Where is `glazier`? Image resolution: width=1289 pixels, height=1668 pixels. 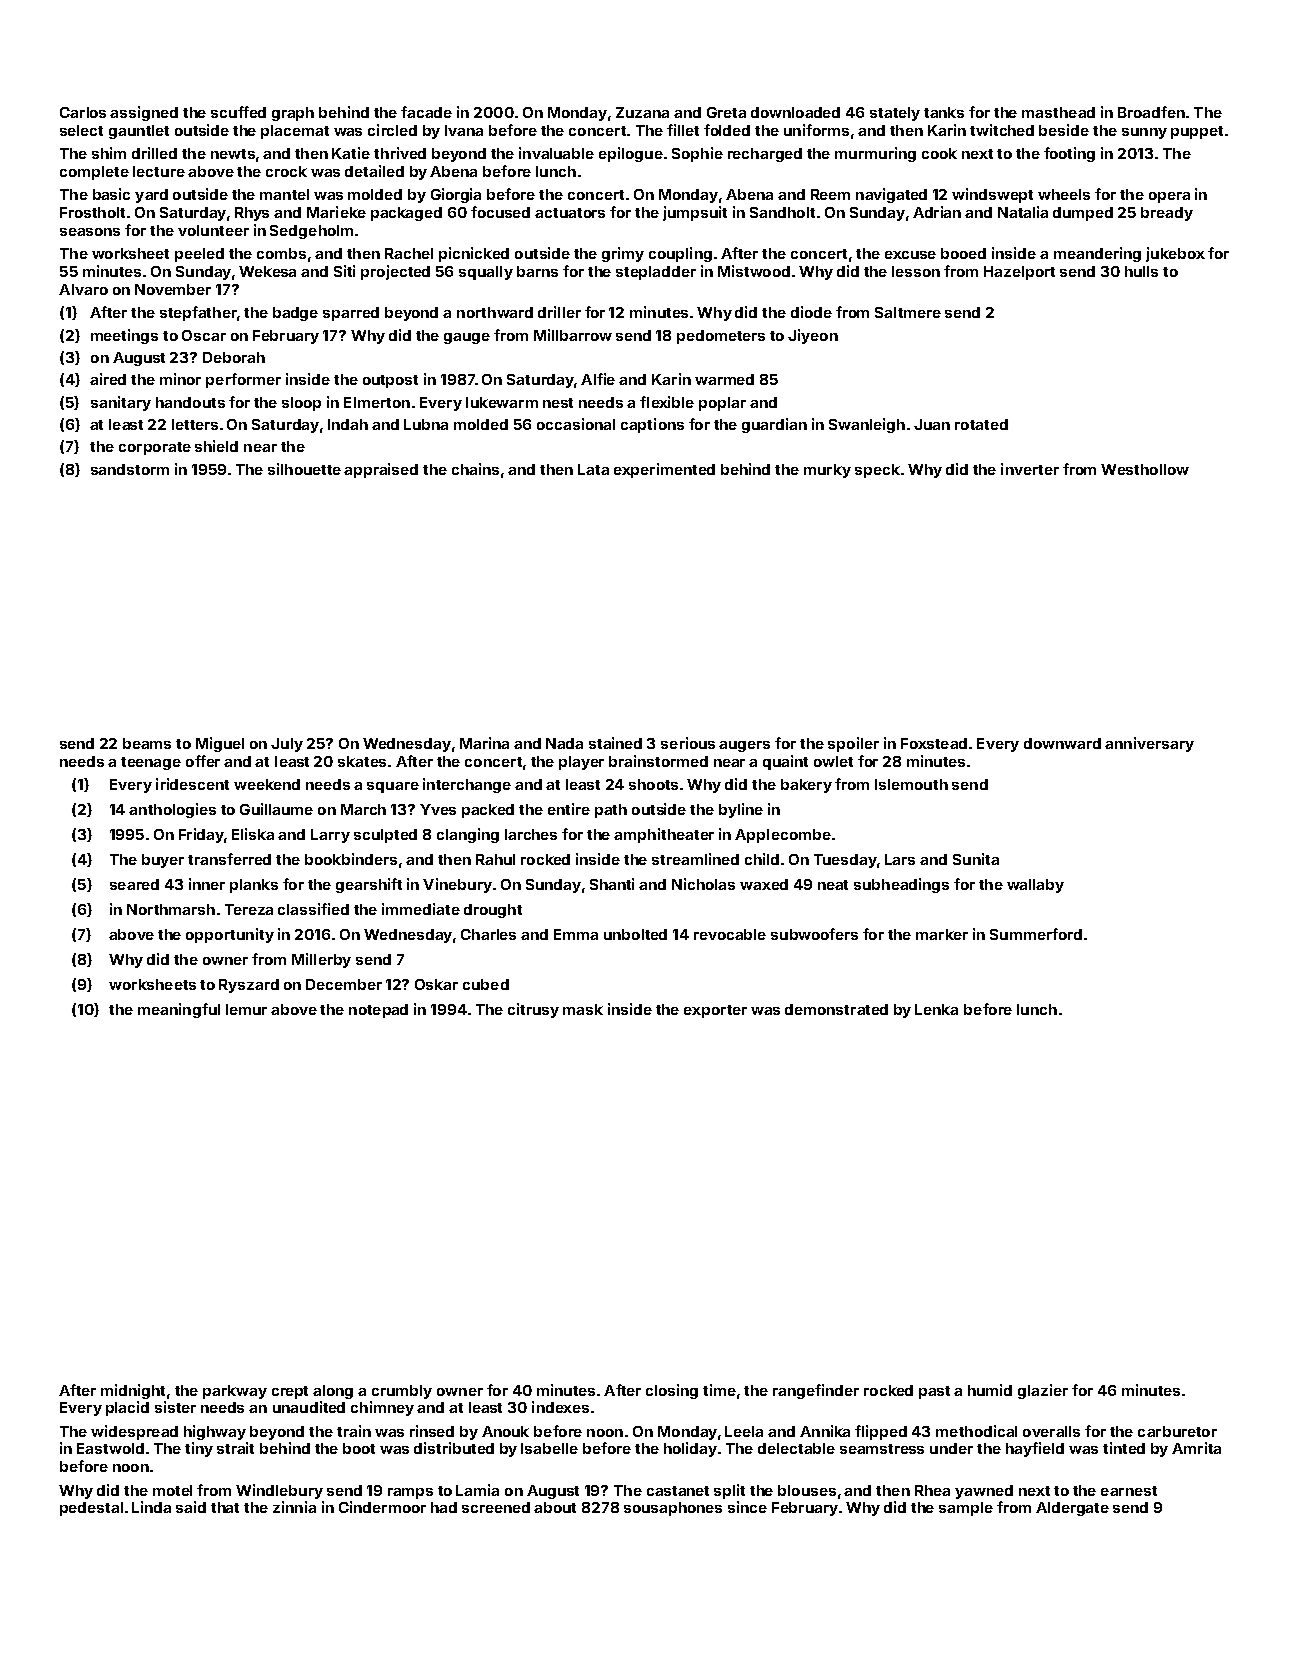 glazier is located at coordinates (1043, 1391).
